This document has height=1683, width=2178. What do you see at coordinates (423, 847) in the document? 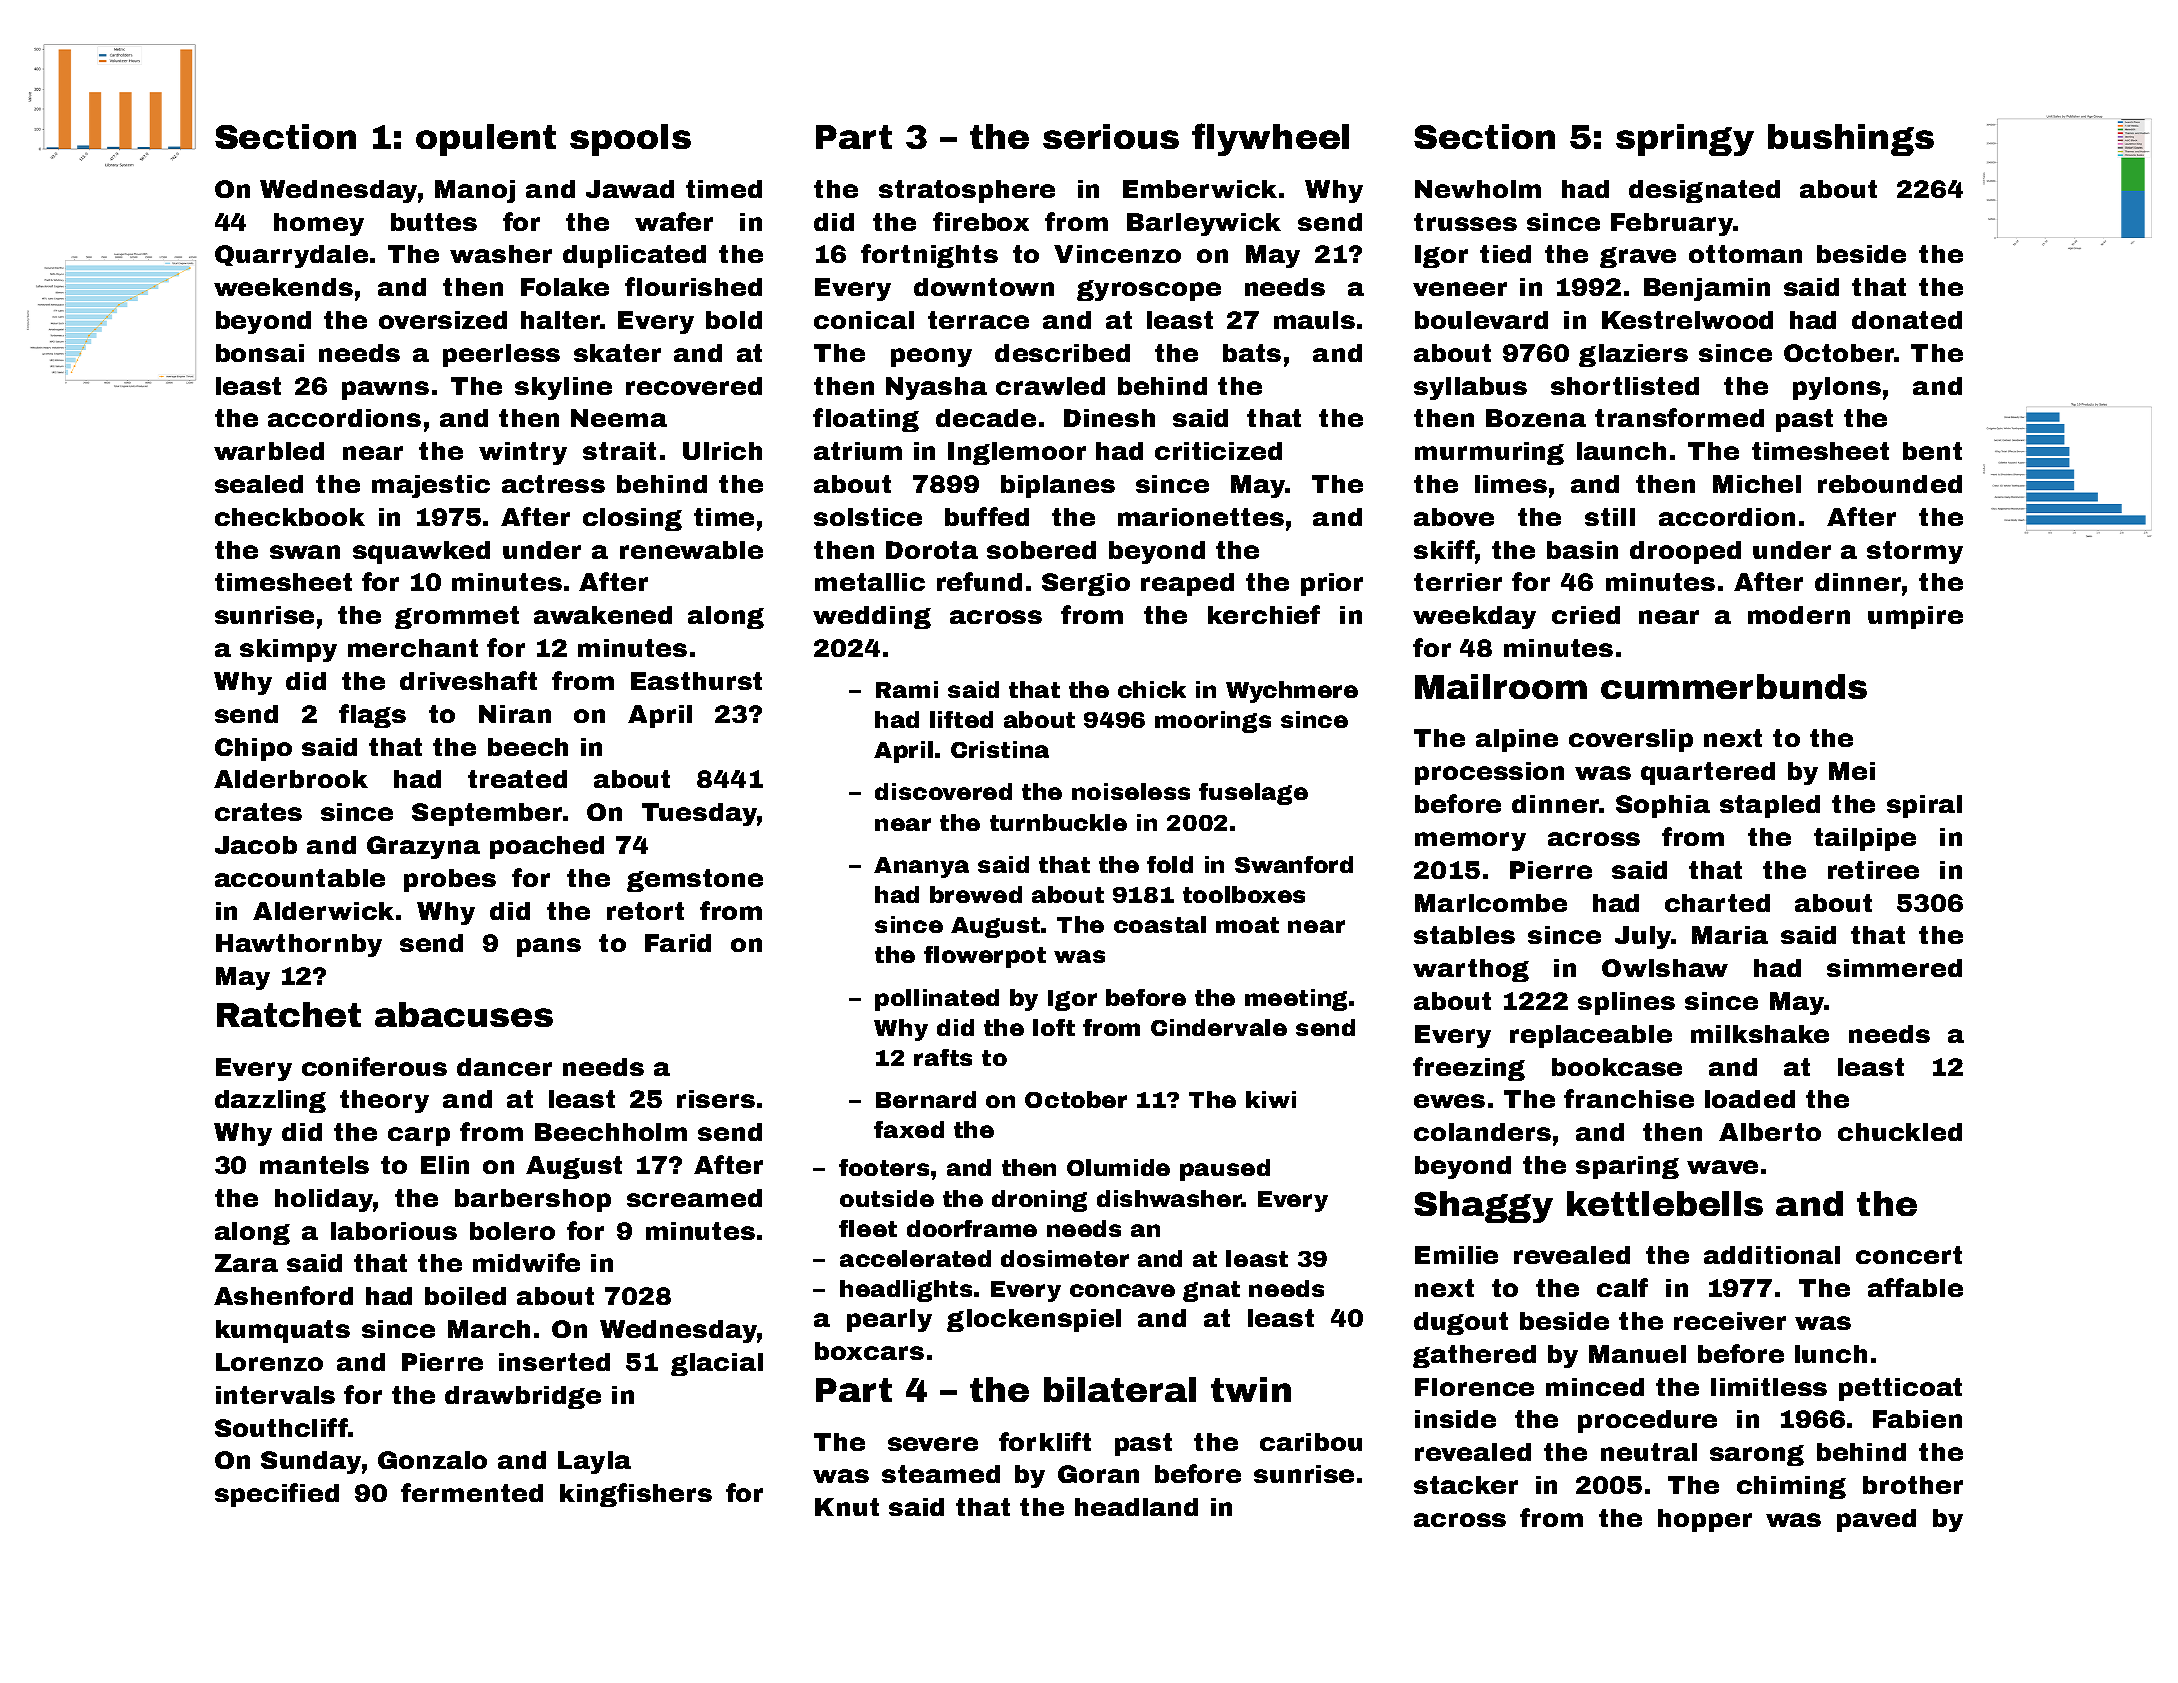
I see `Grazyna` at bounding box center [423, 847].
